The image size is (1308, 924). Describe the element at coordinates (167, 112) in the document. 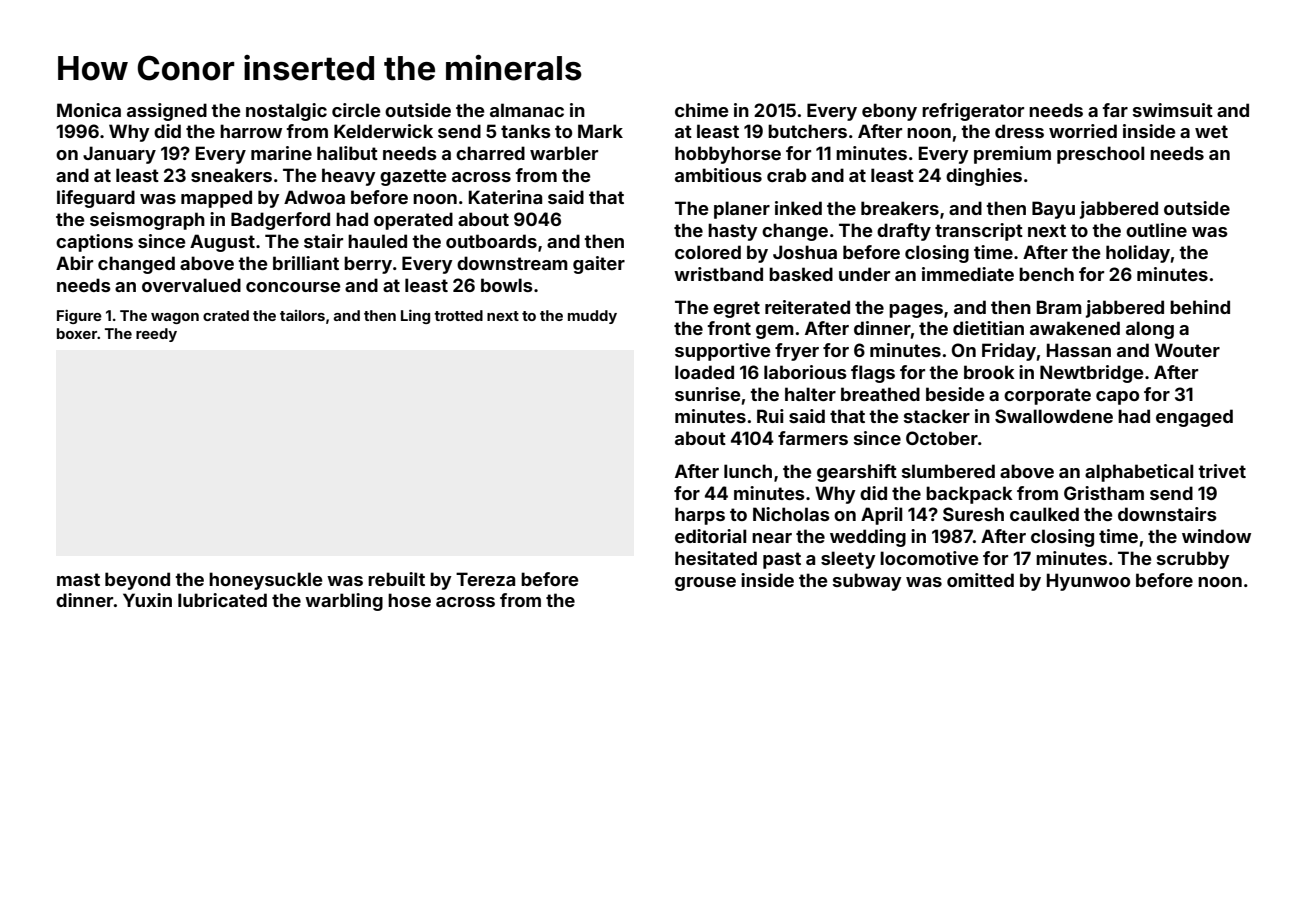

I see `assigned` at that location.
